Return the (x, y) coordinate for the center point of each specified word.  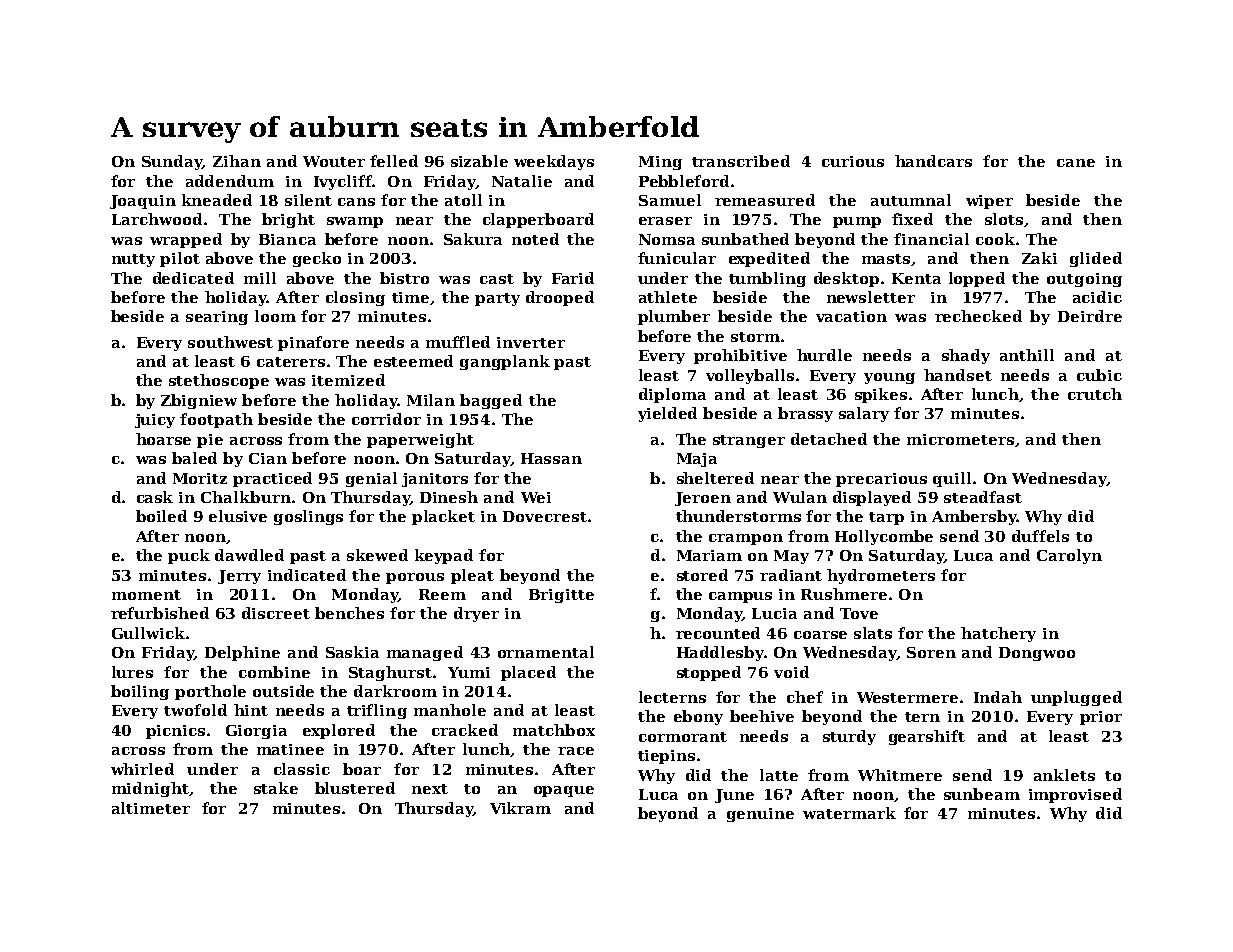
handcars (933, 161)
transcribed (741, 161)
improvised (1075, 795)
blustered (355, 788)
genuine (760, 815)
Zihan (237, 161)
